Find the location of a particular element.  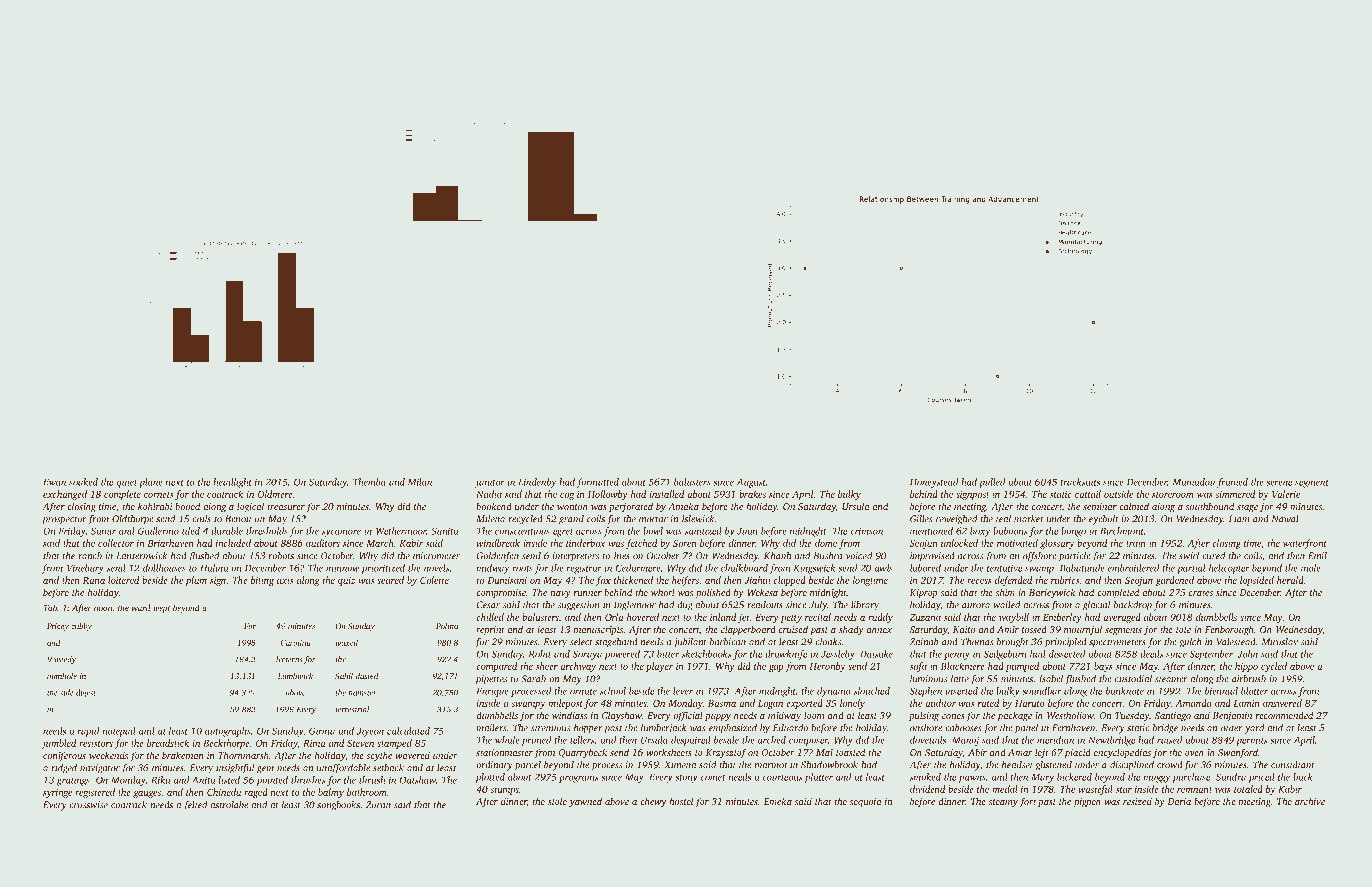

archive is located at coordinates (1310, 801).
